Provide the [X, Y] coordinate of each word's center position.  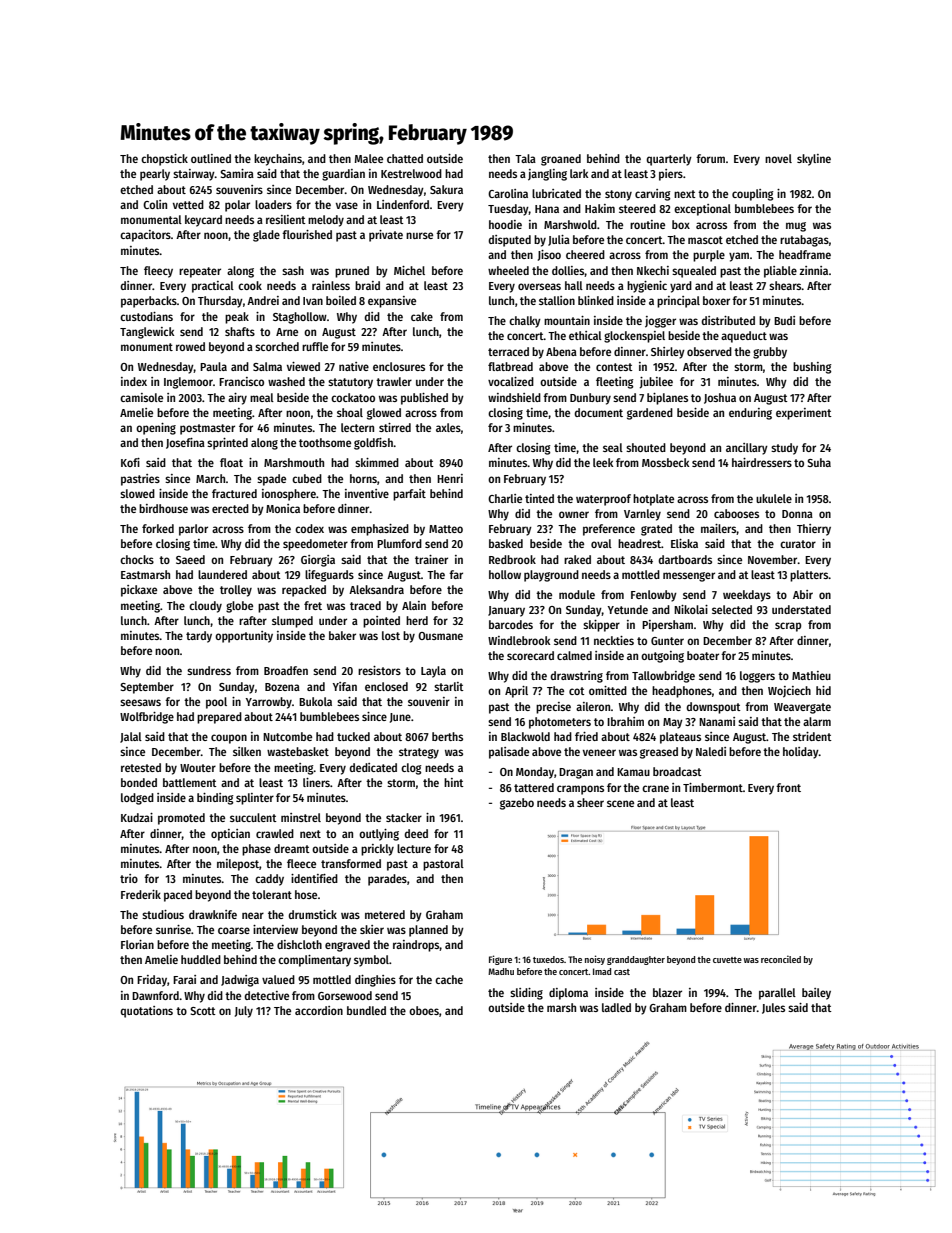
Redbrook [512, 559]
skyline [814, 160]
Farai [184, 979]
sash [293, 270]
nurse [419, 235]
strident [812, 736]
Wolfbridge [147, 718]
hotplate [653, 500]
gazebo [517, 804]
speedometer [315, 545]
